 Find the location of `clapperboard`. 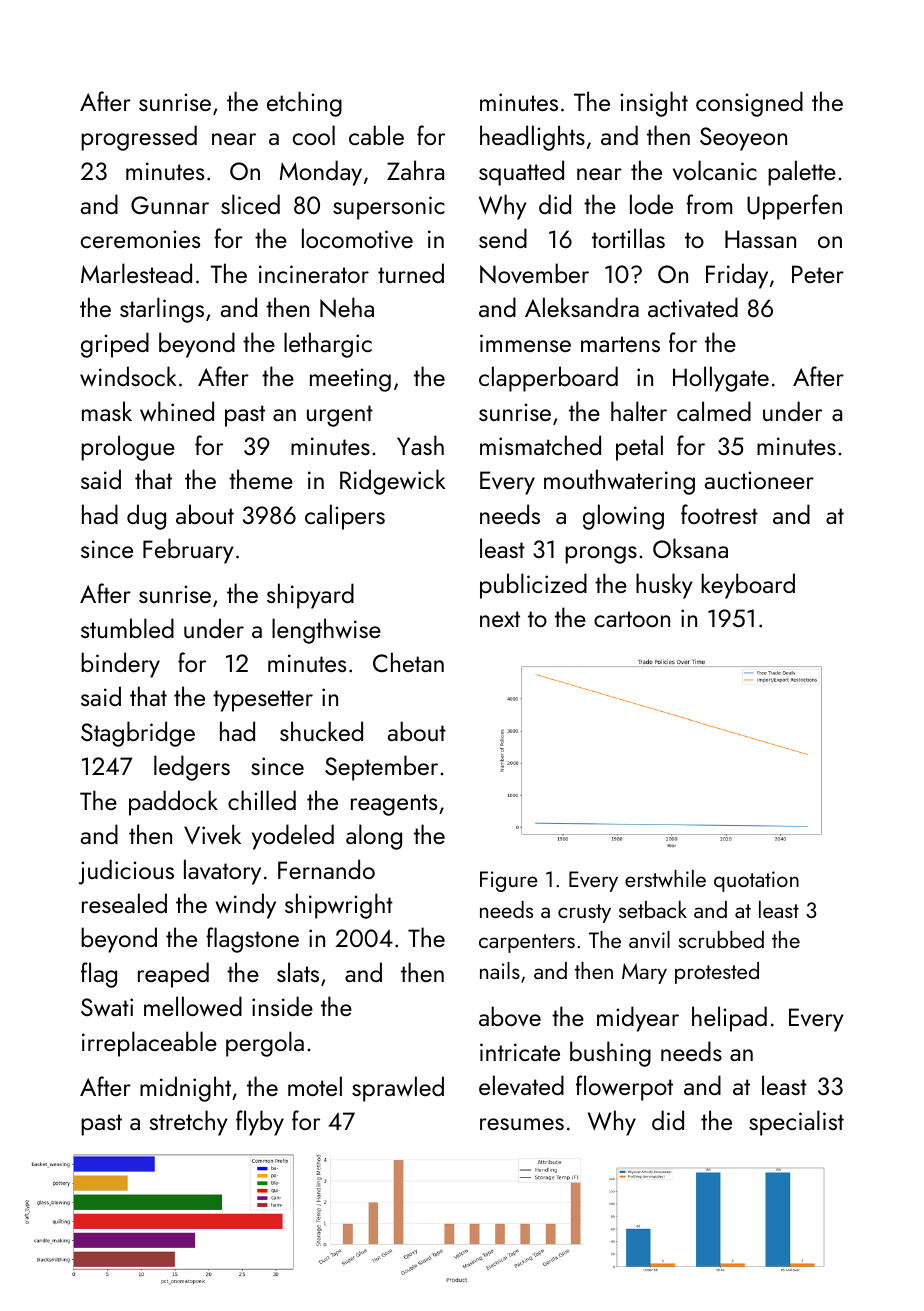

clapperboard is located at coordinates (548, 379).
